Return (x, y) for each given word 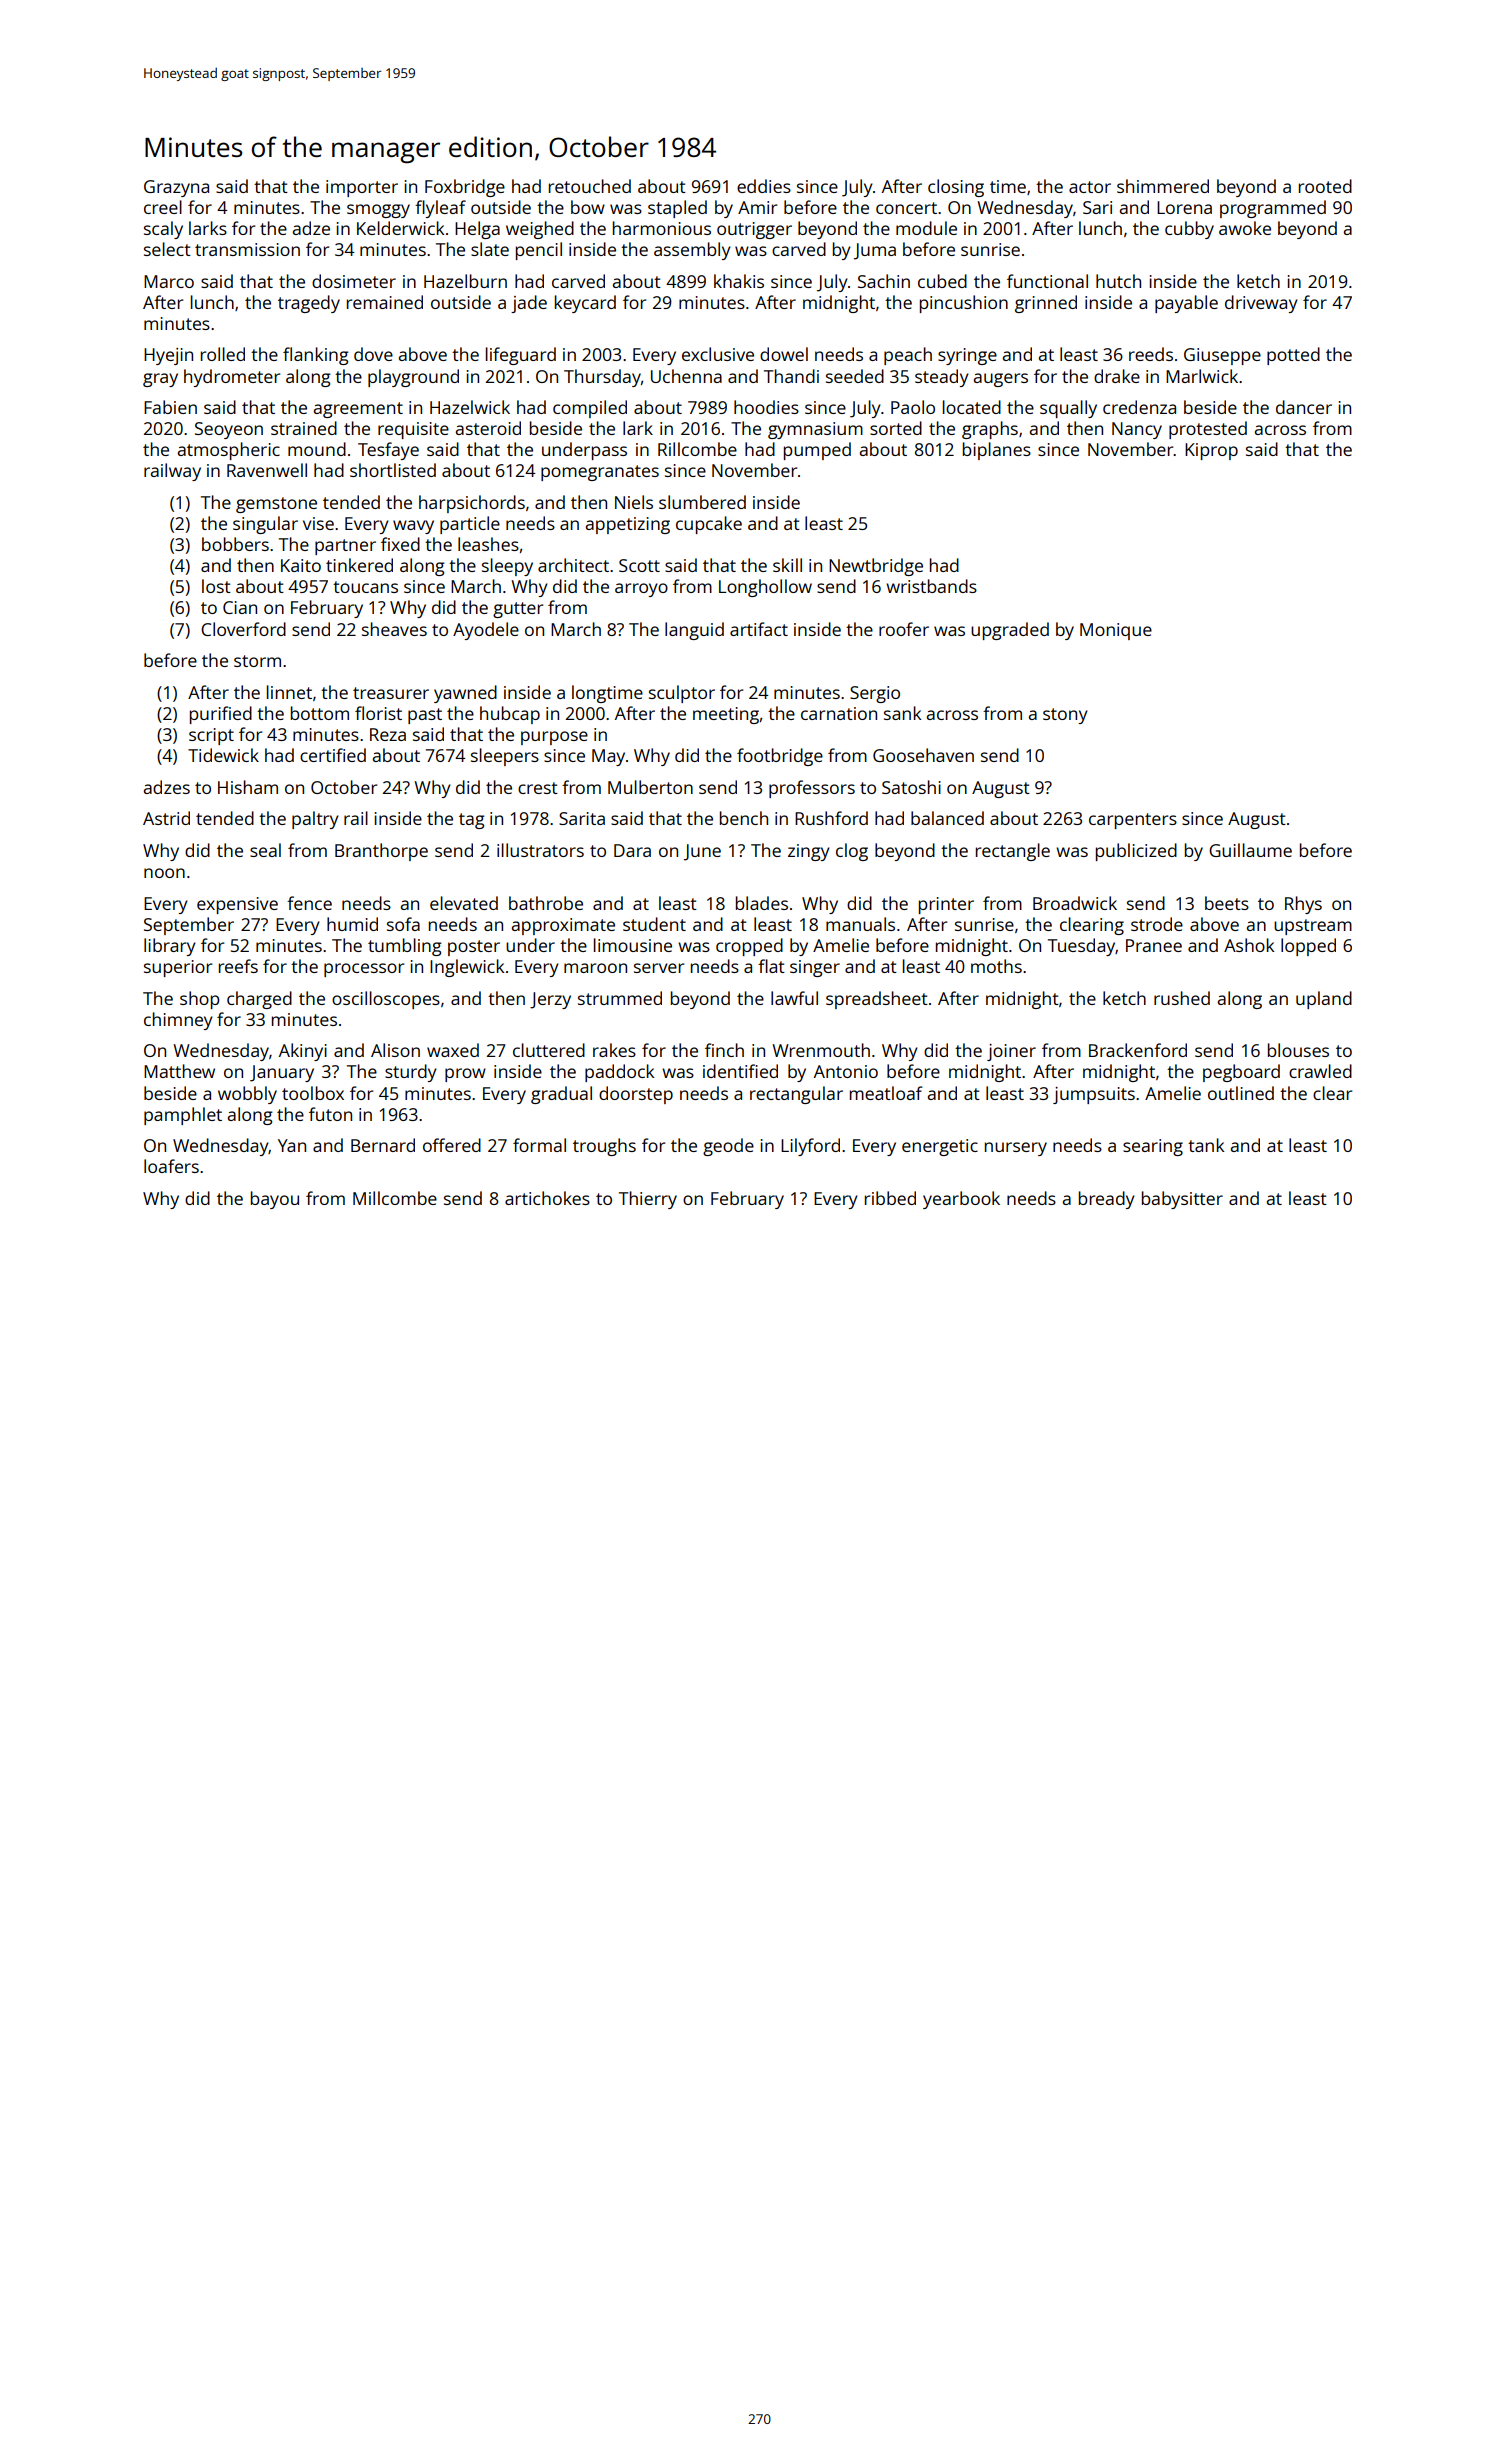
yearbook (961, 1200)
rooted (1325, 186)
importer (362, 188)
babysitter (1182, 1200)
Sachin (884, 281)
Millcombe (395, 1198)
